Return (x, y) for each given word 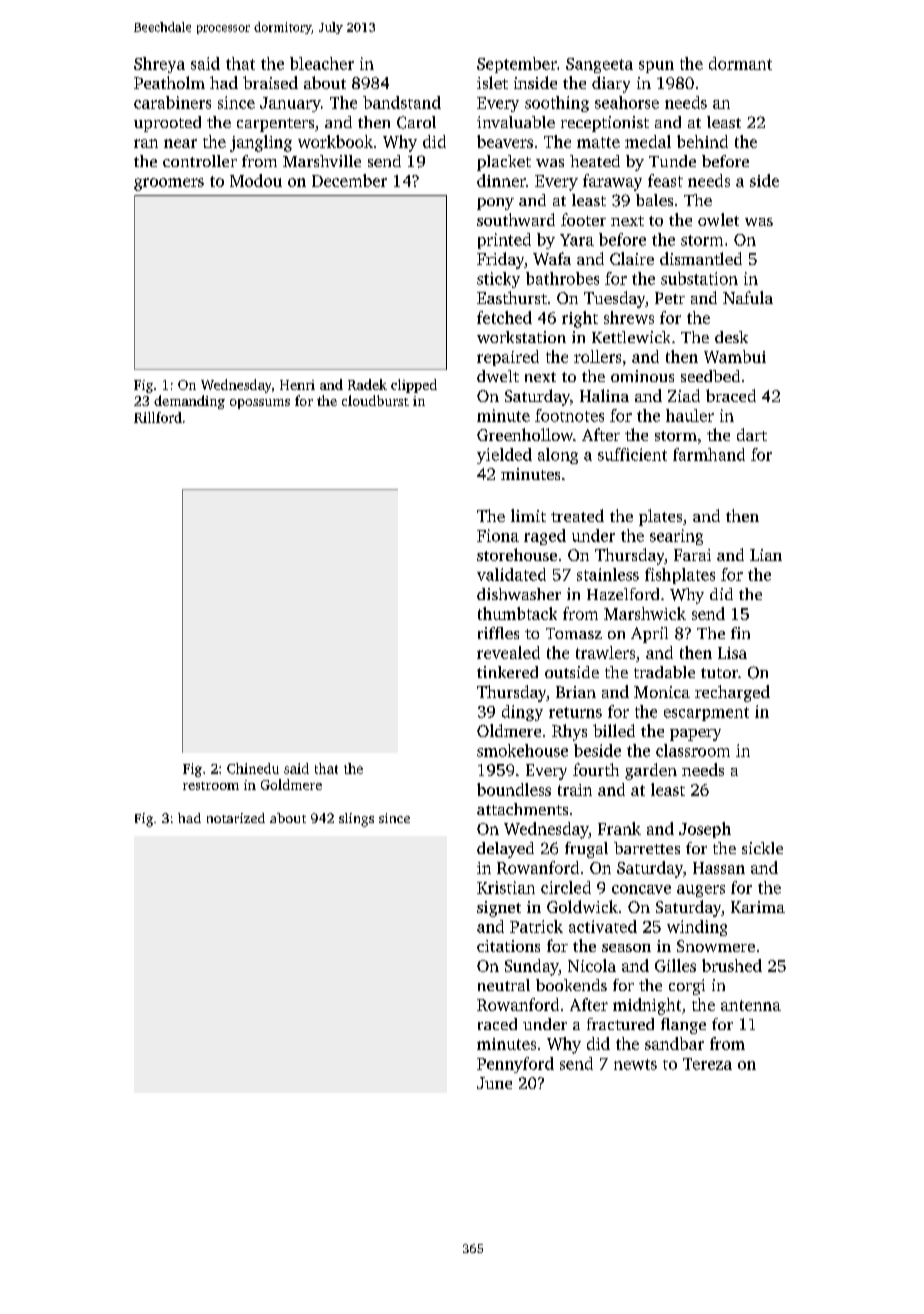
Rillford (158, 417)
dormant (740, 63)
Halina (604, 395)
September (517, 65)
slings (356, 820)
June (494, 1083)
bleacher (322, 63)
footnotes (569, 415)
